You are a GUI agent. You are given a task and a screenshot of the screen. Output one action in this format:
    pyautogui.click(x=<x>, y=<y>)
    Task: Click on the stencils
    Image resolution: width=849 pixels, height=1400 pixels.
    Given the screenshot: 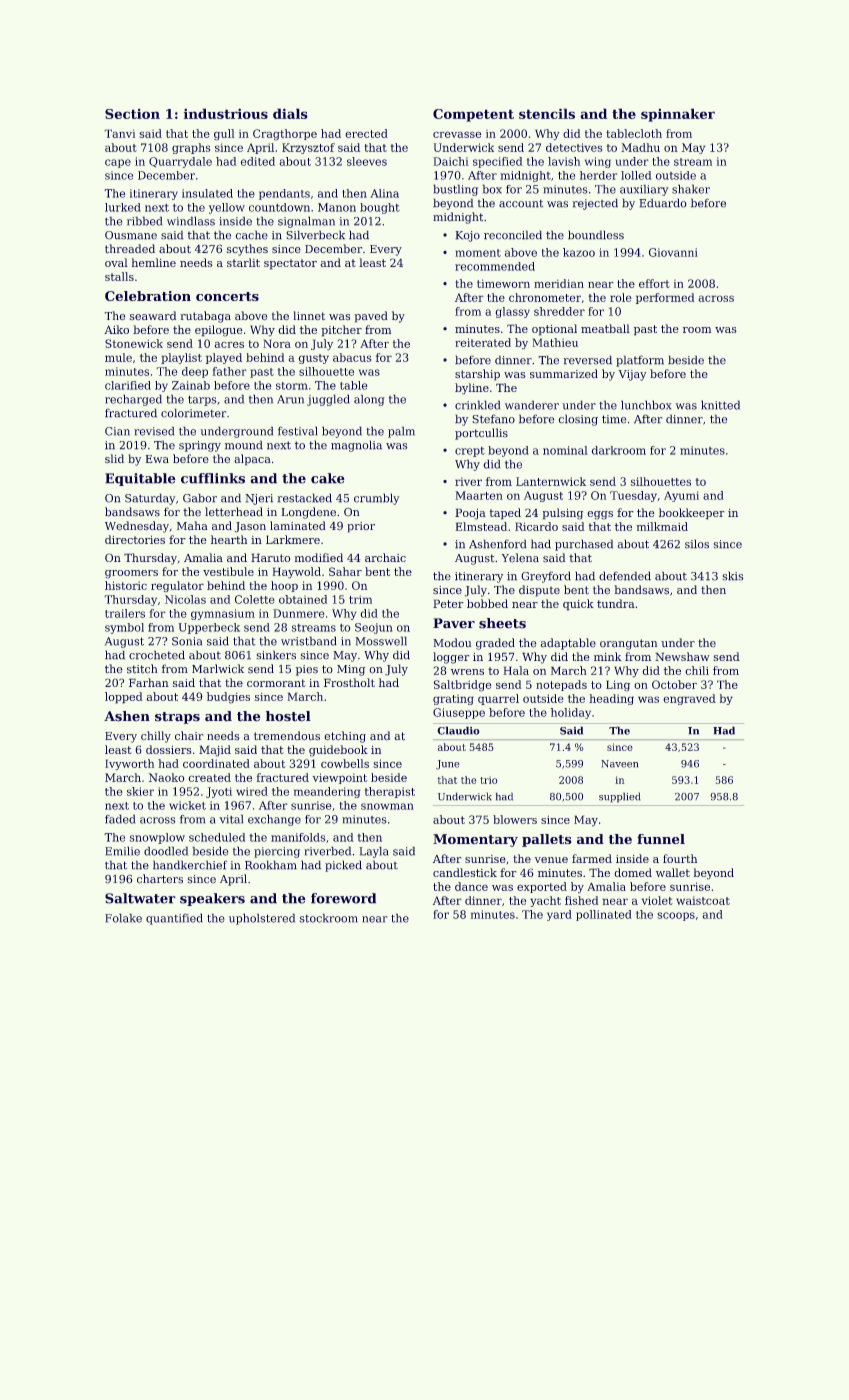 What is the action you would take?
    pyautogui.click(x=547, y=114)
